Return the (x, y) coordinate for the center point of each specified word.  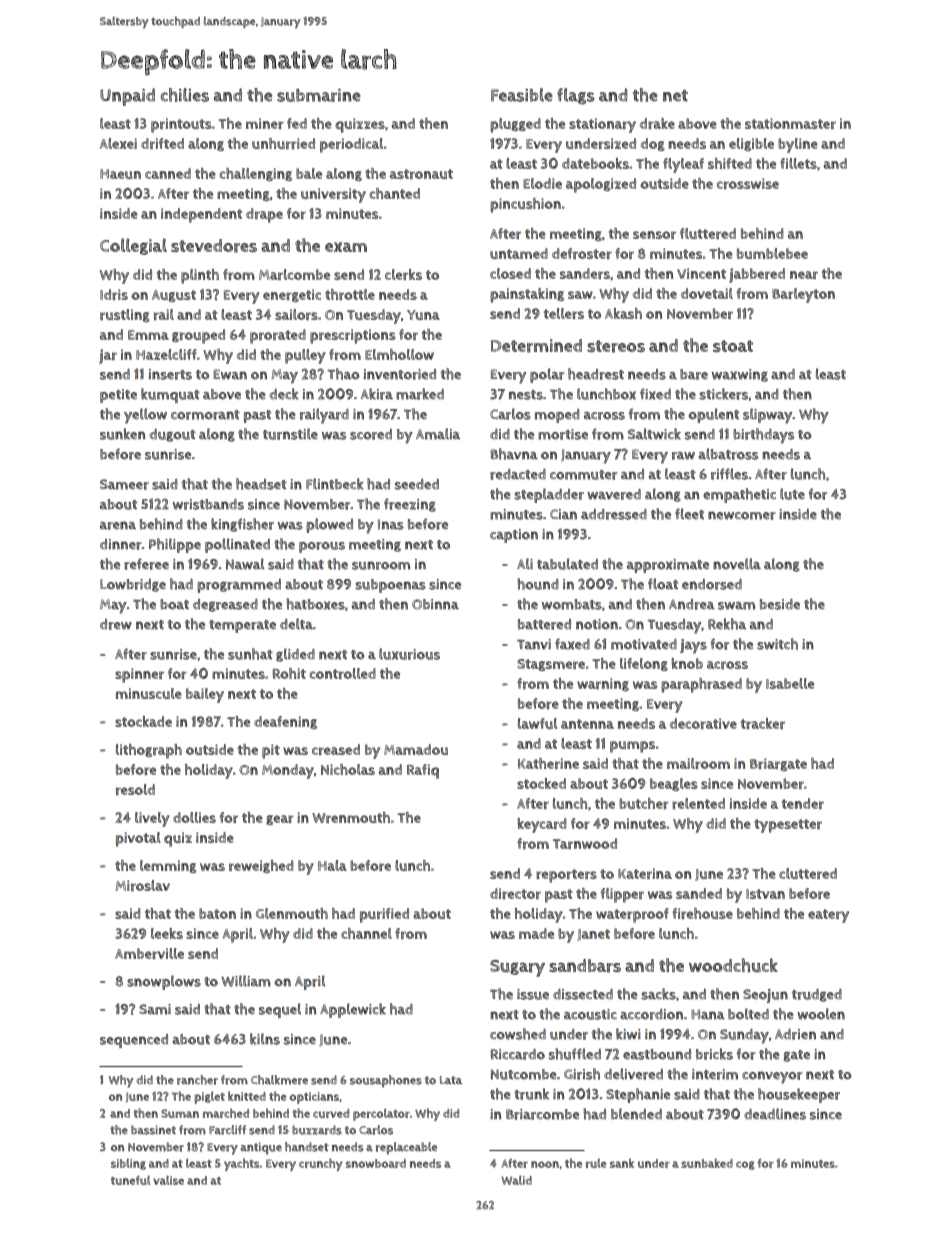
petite (118, 396)
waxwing (740, 375)
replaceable (406, 1148)
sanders (585, 273)
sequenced (134, 1041)
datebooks (595, 163)
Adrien (795, 1034)
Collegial (133, 246)
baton (217, 913)
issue (533, 994)
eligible (751, 144)
